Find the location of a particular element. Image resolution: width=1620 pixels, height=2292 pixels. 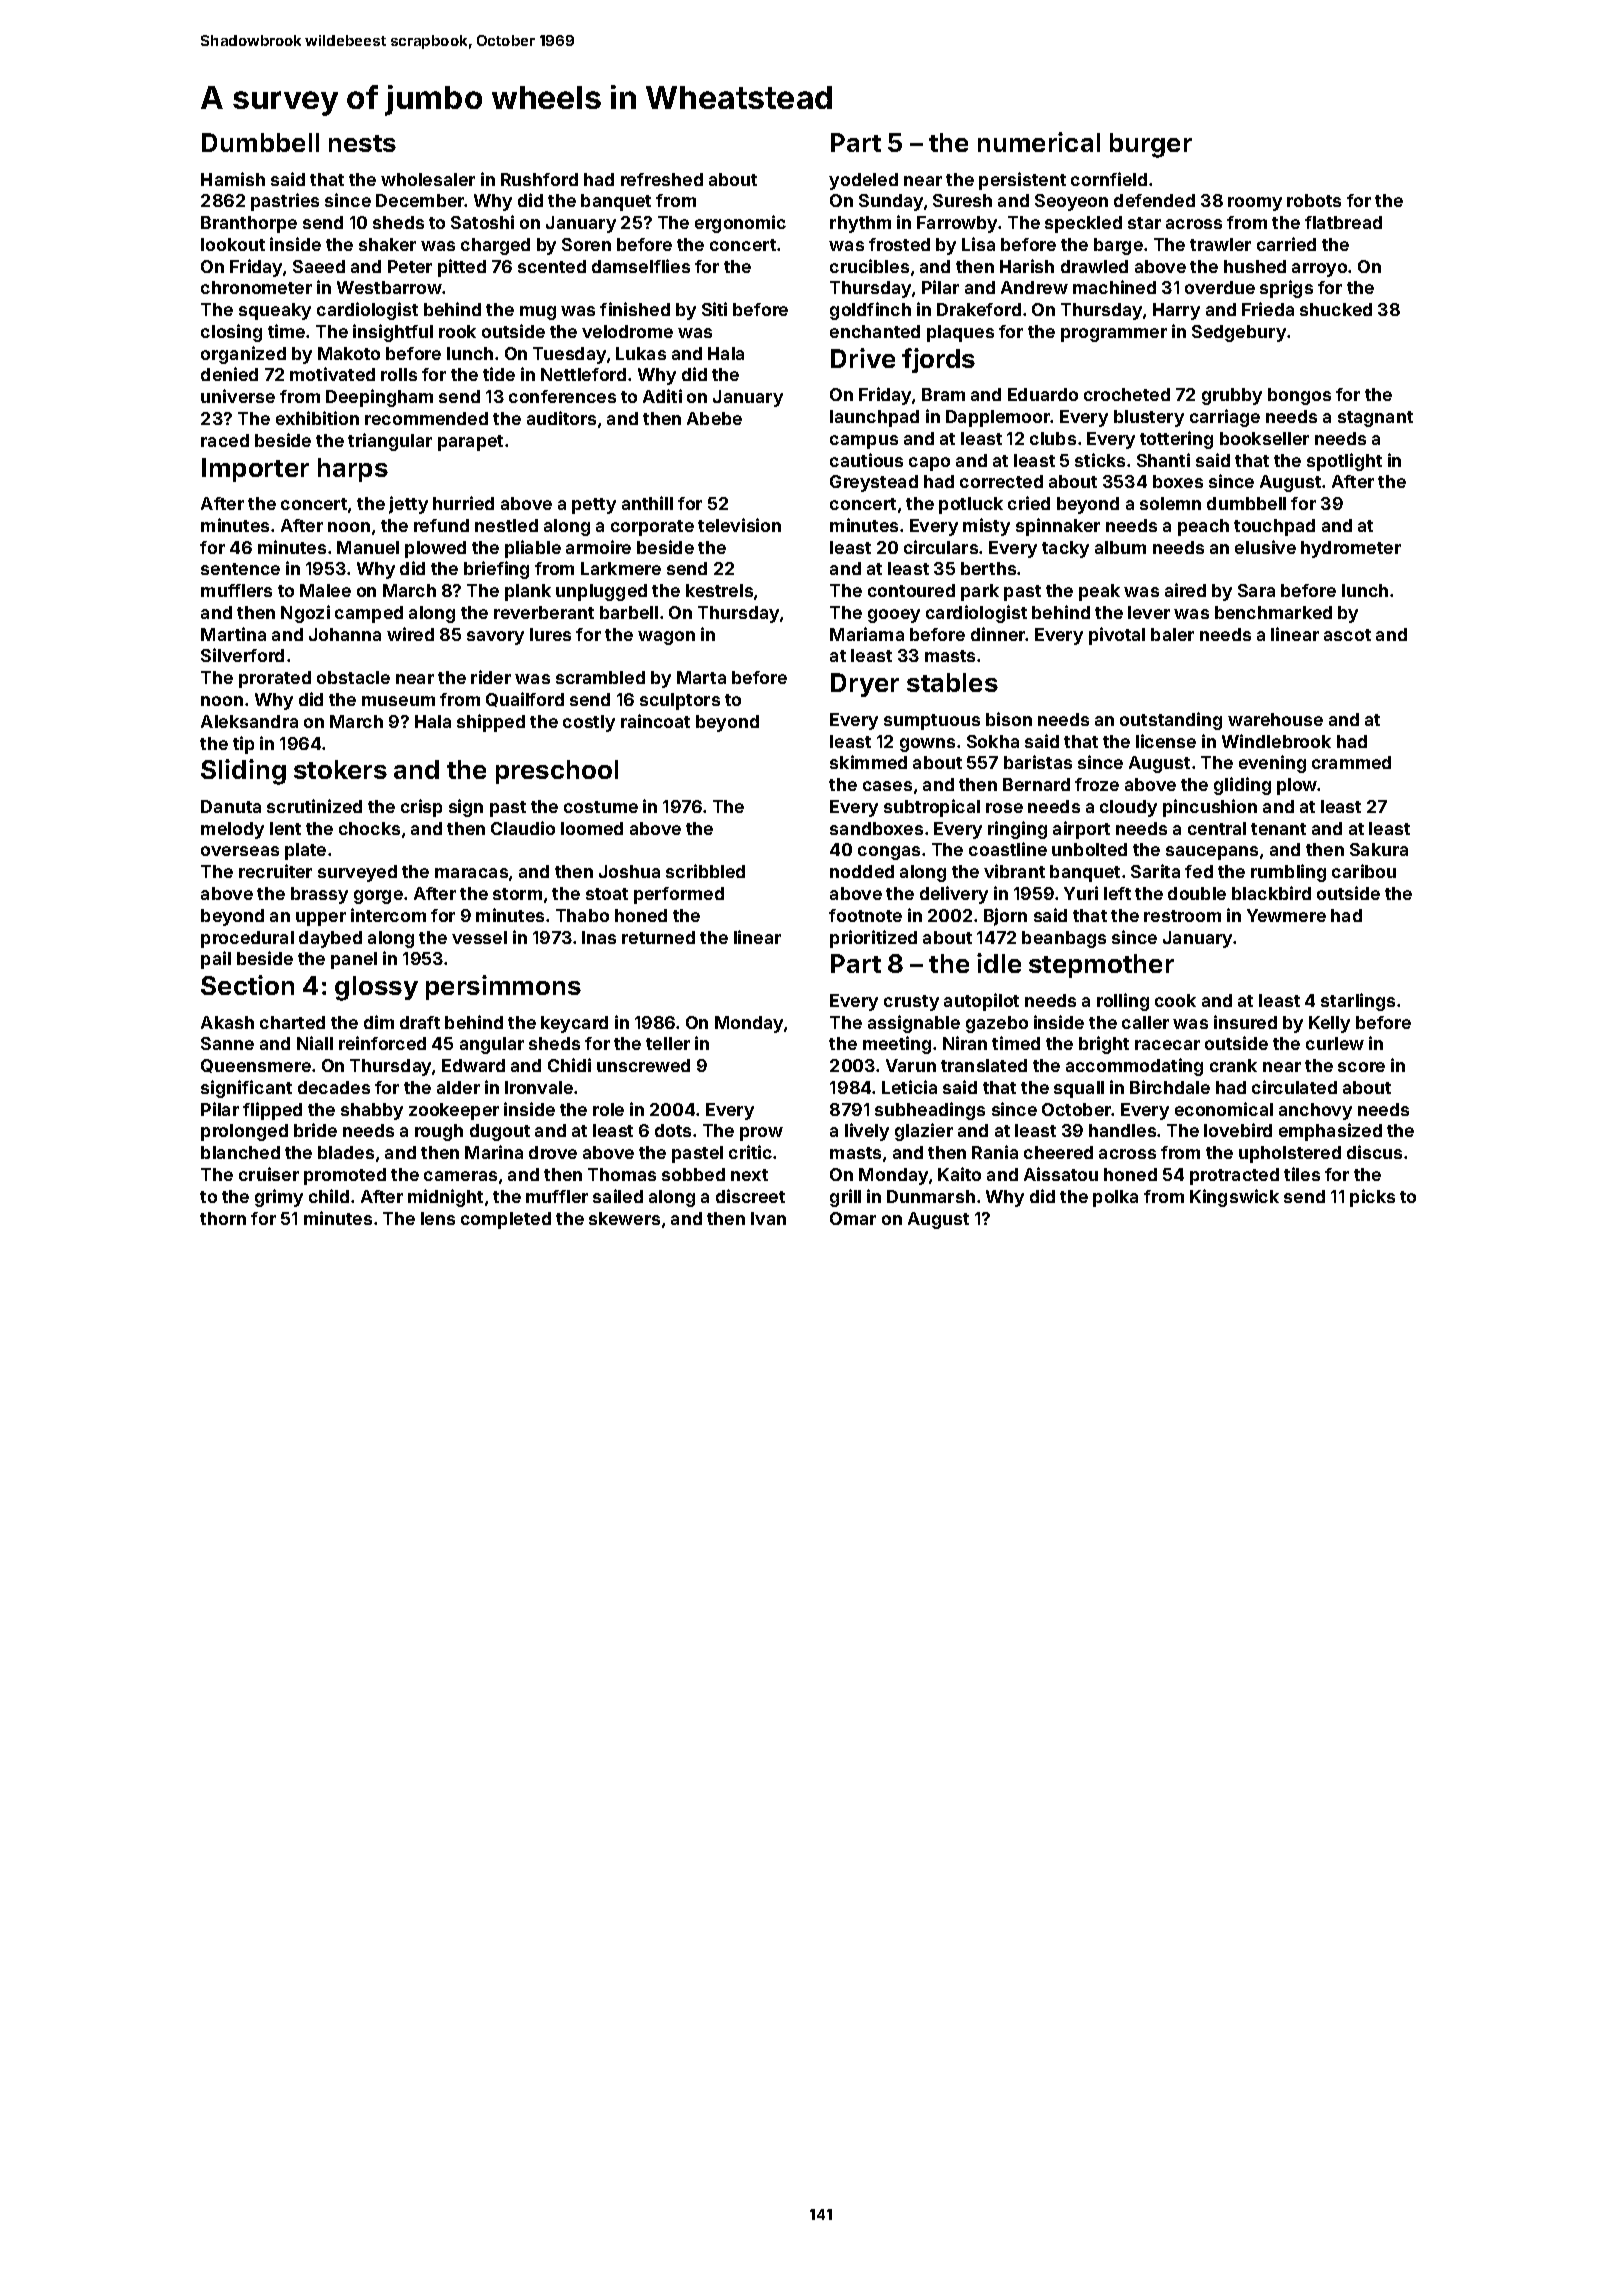

Ivan is located at coordinates (768, 1218).
